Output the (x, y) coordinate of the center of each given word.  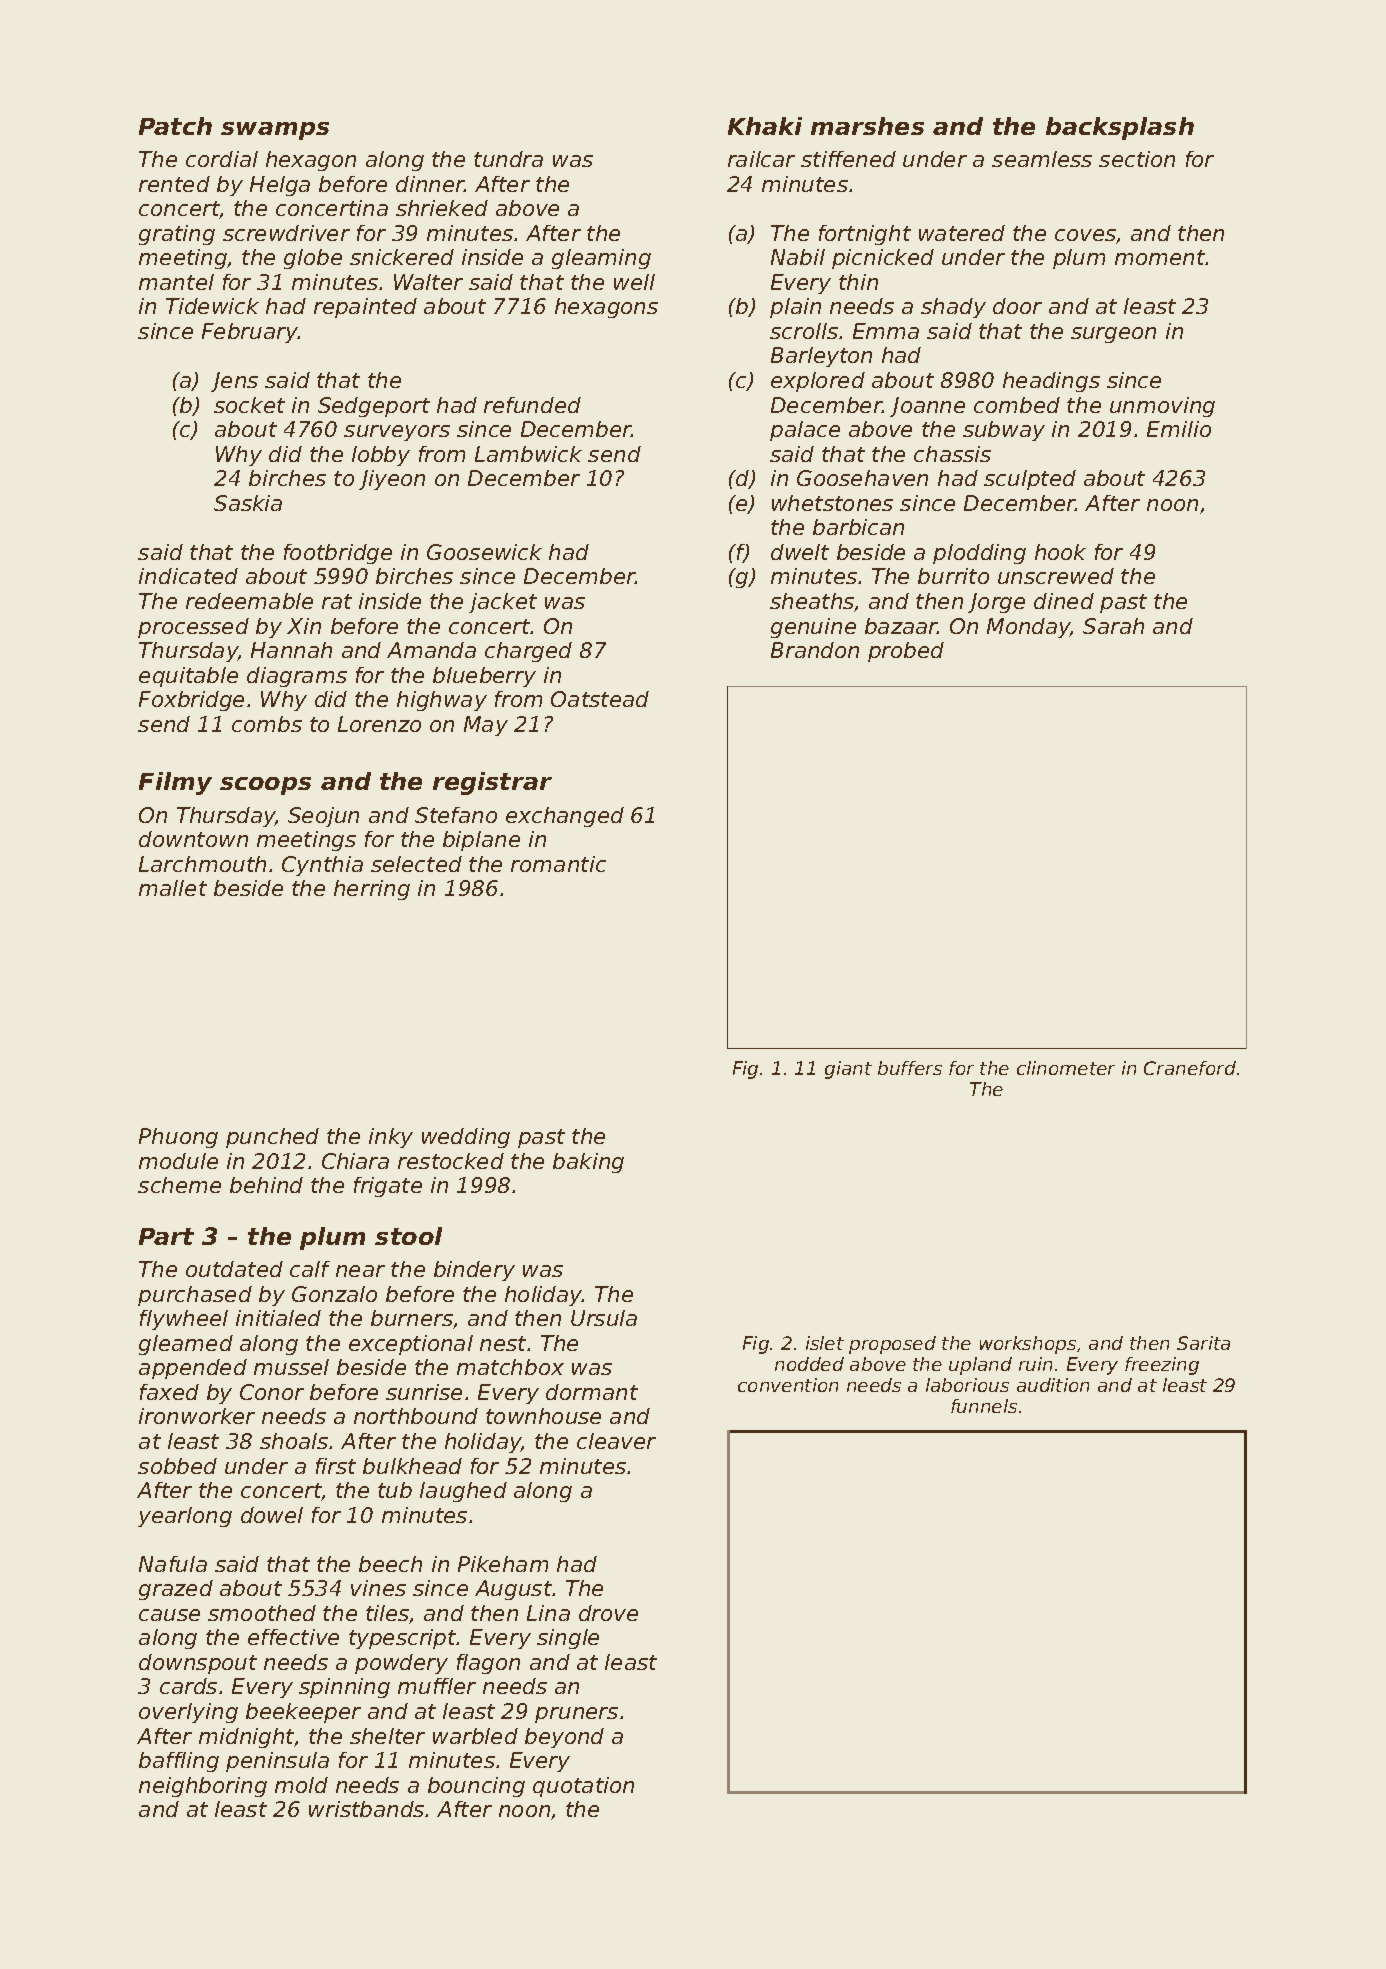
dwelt (800, 552)
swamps (275, 131)
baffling (179, 1762)
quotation (583, 1787)
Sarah (1113, 626)
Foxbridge (191, 701)
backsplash (1120, 128)
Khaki (765, 126)
